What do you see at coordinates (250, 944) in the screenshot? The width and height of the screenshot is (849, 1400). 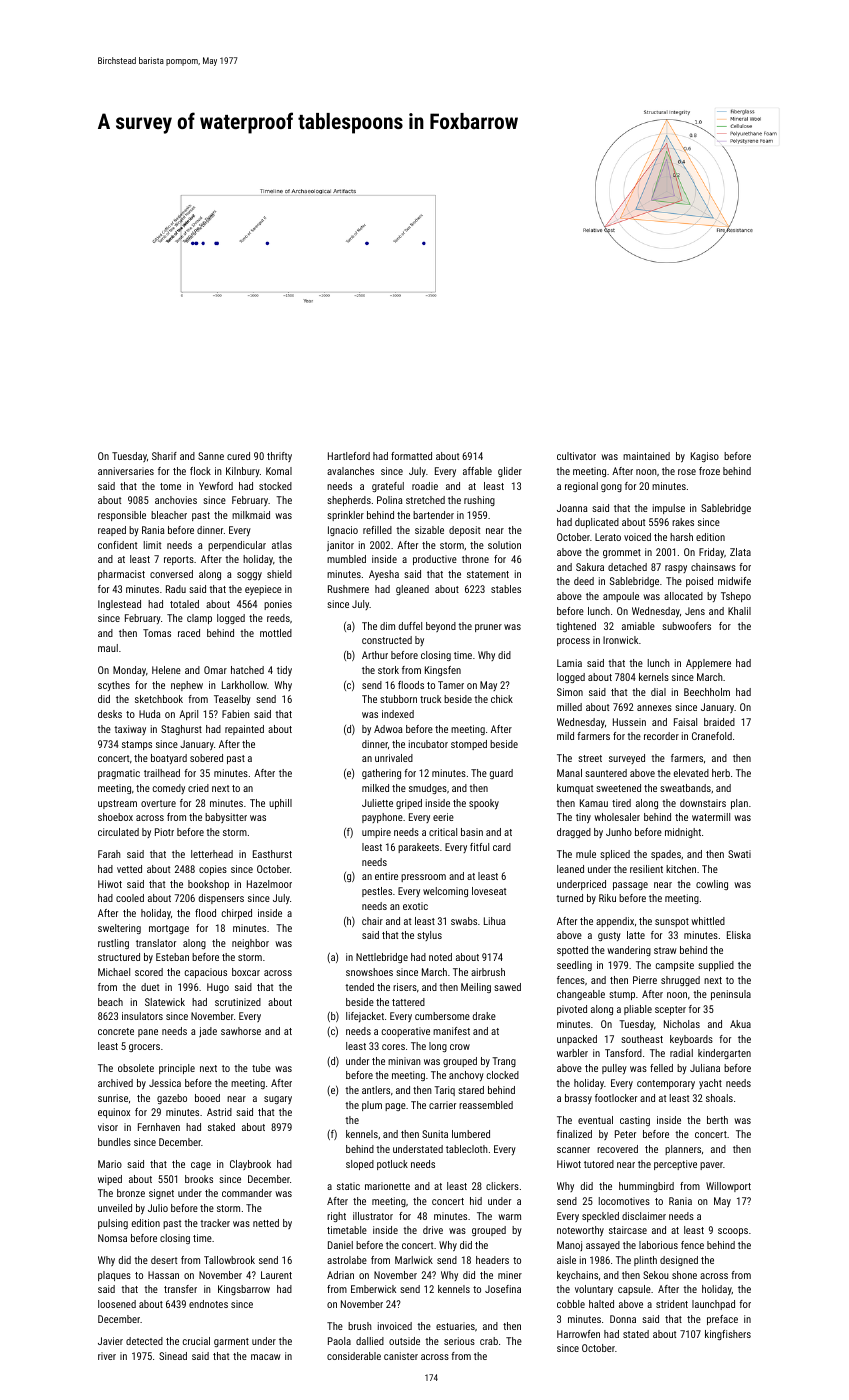 I see `neighbor` at bounding box center [250, 944].
